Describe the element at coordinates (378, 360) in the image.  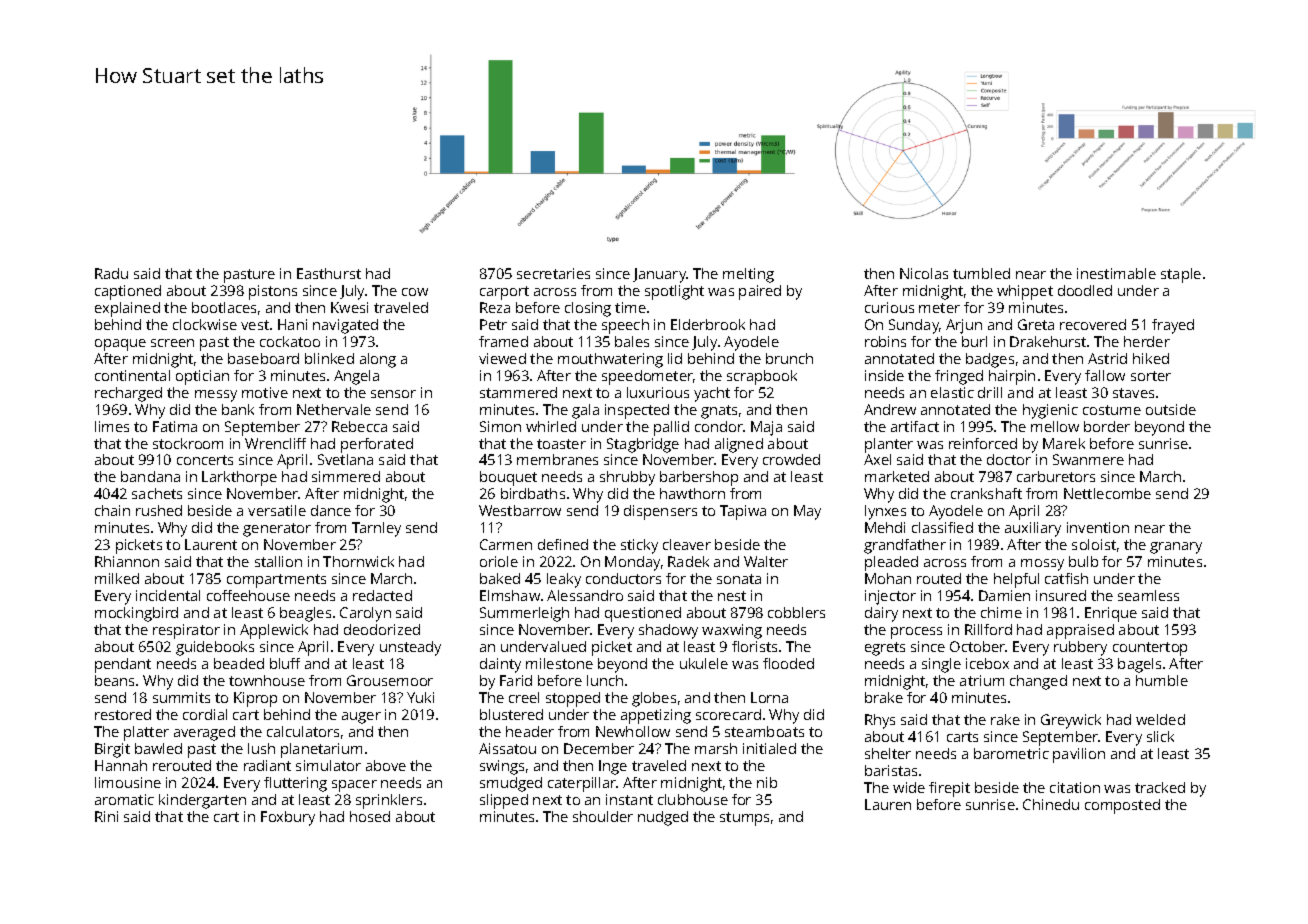
I see `along` at that location.
